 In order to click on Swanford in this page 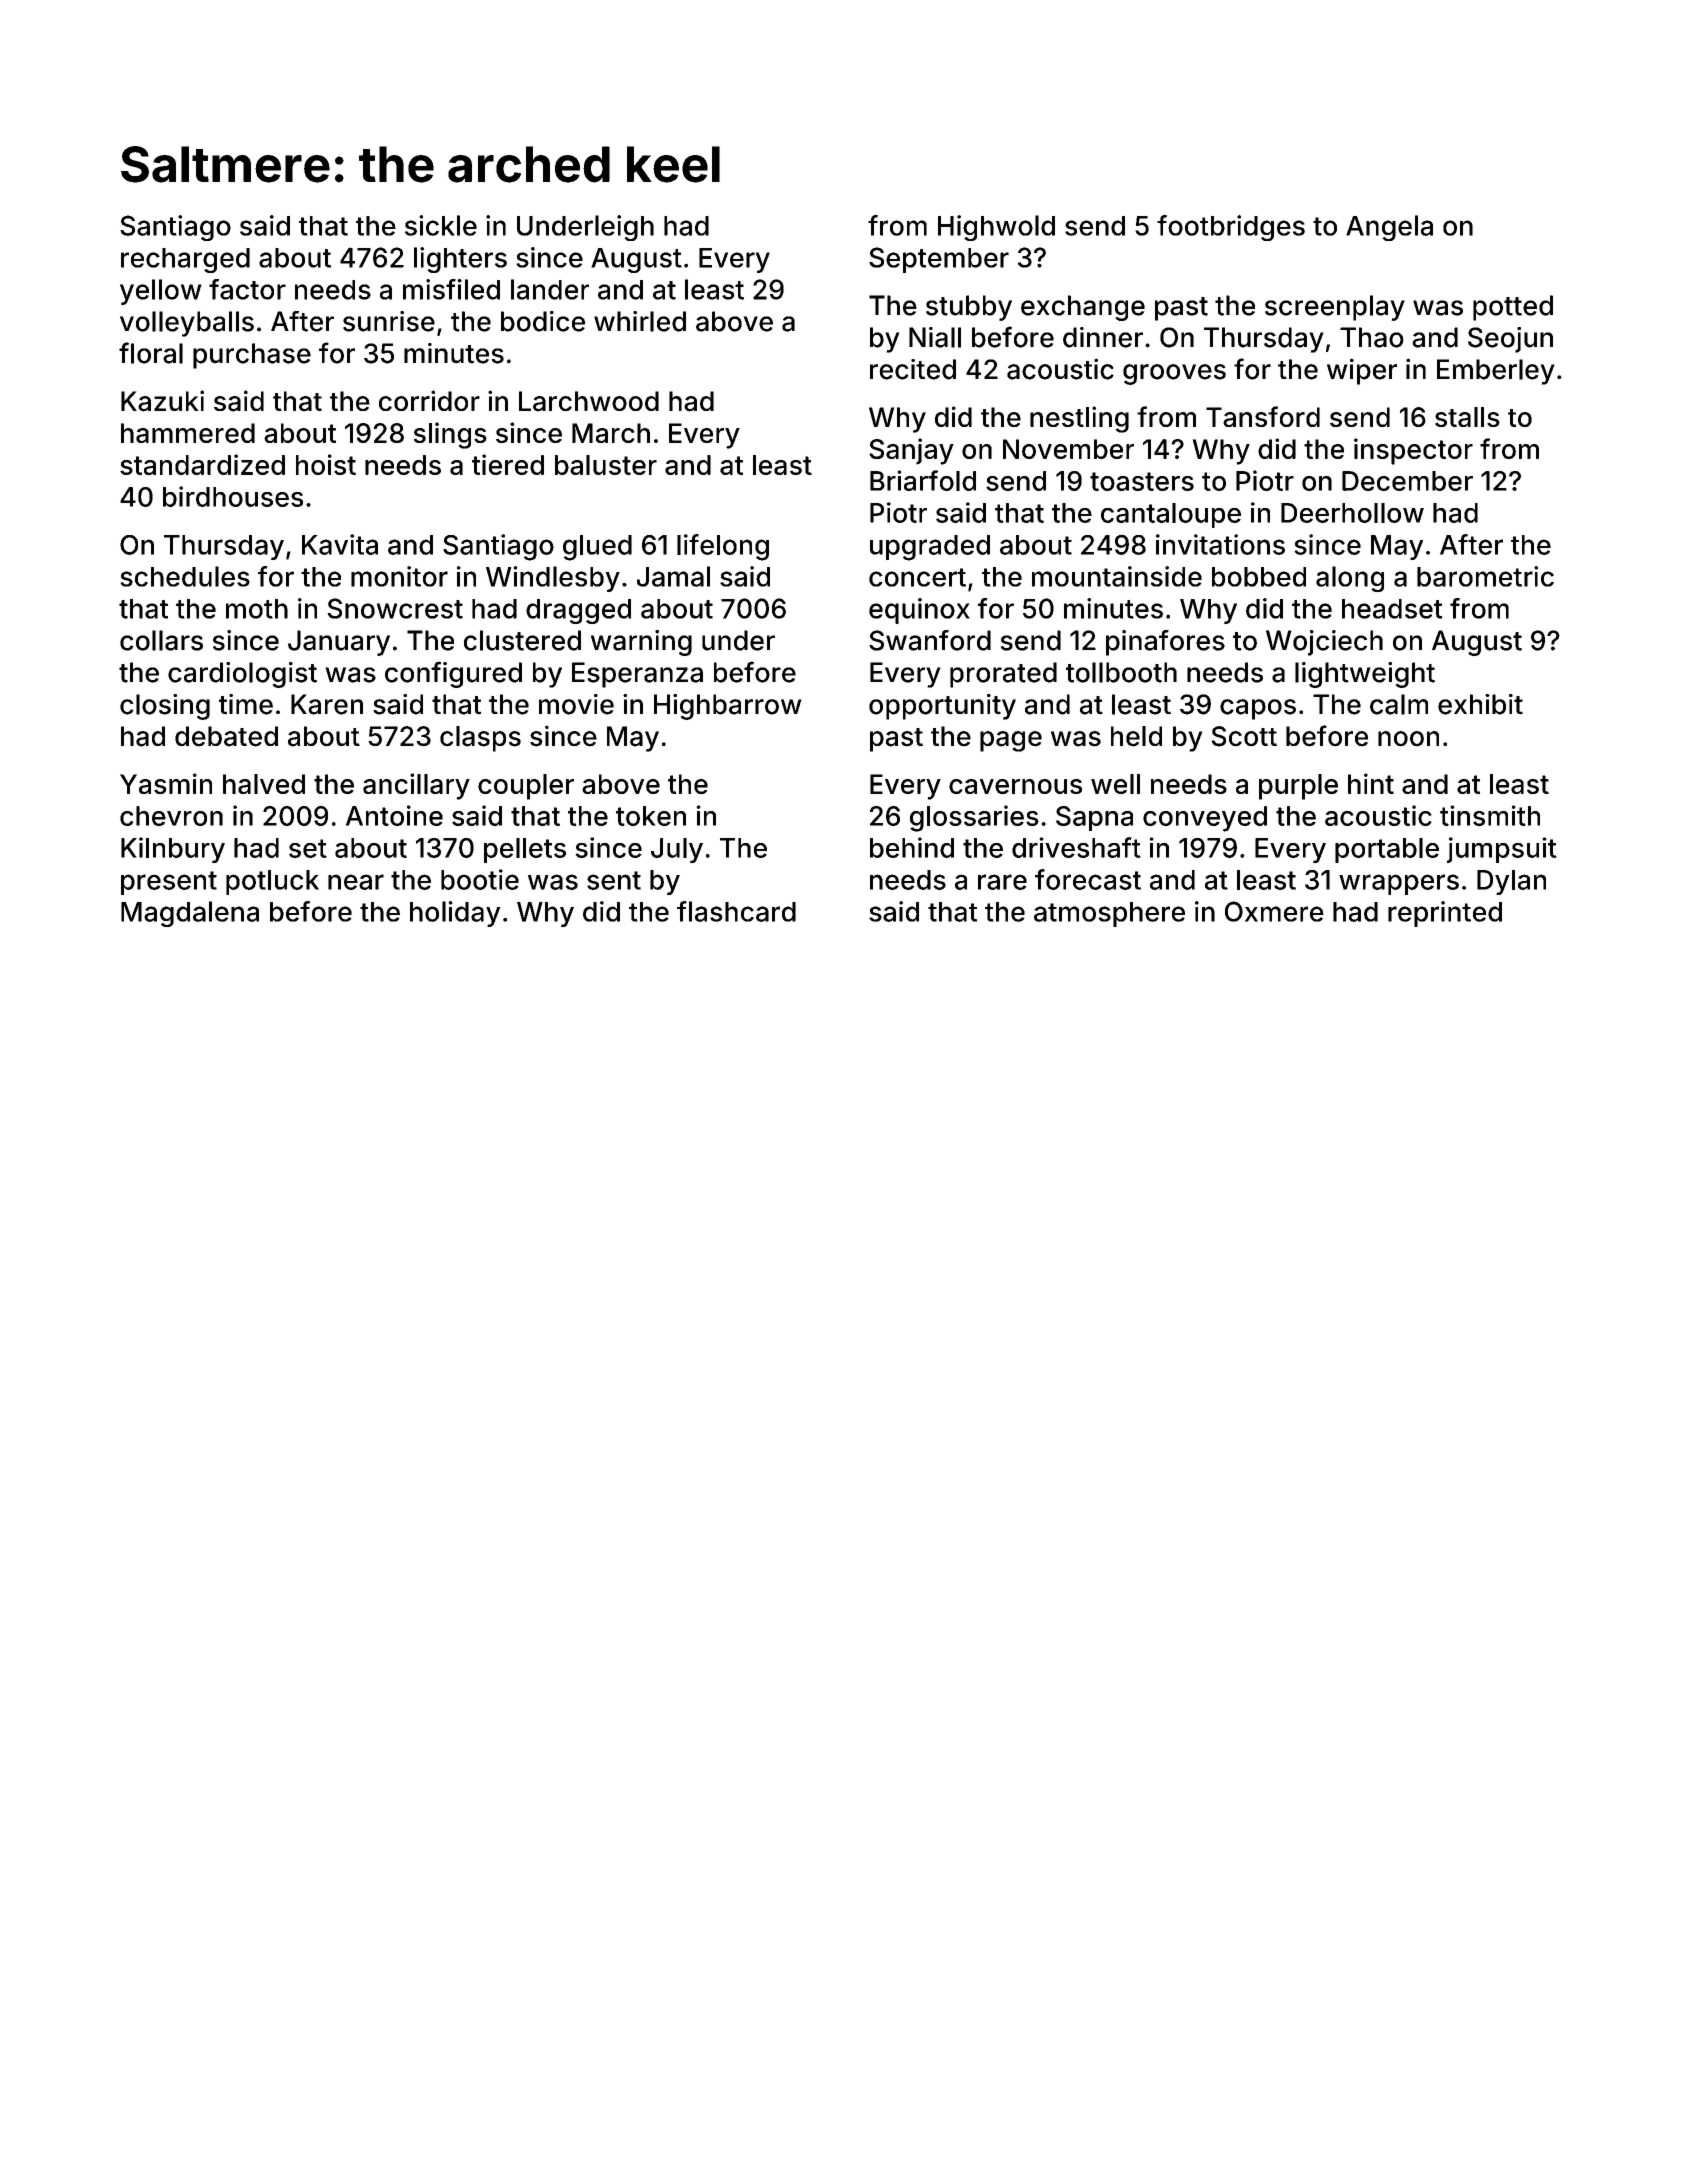, I will do `click(930, 640)`.
